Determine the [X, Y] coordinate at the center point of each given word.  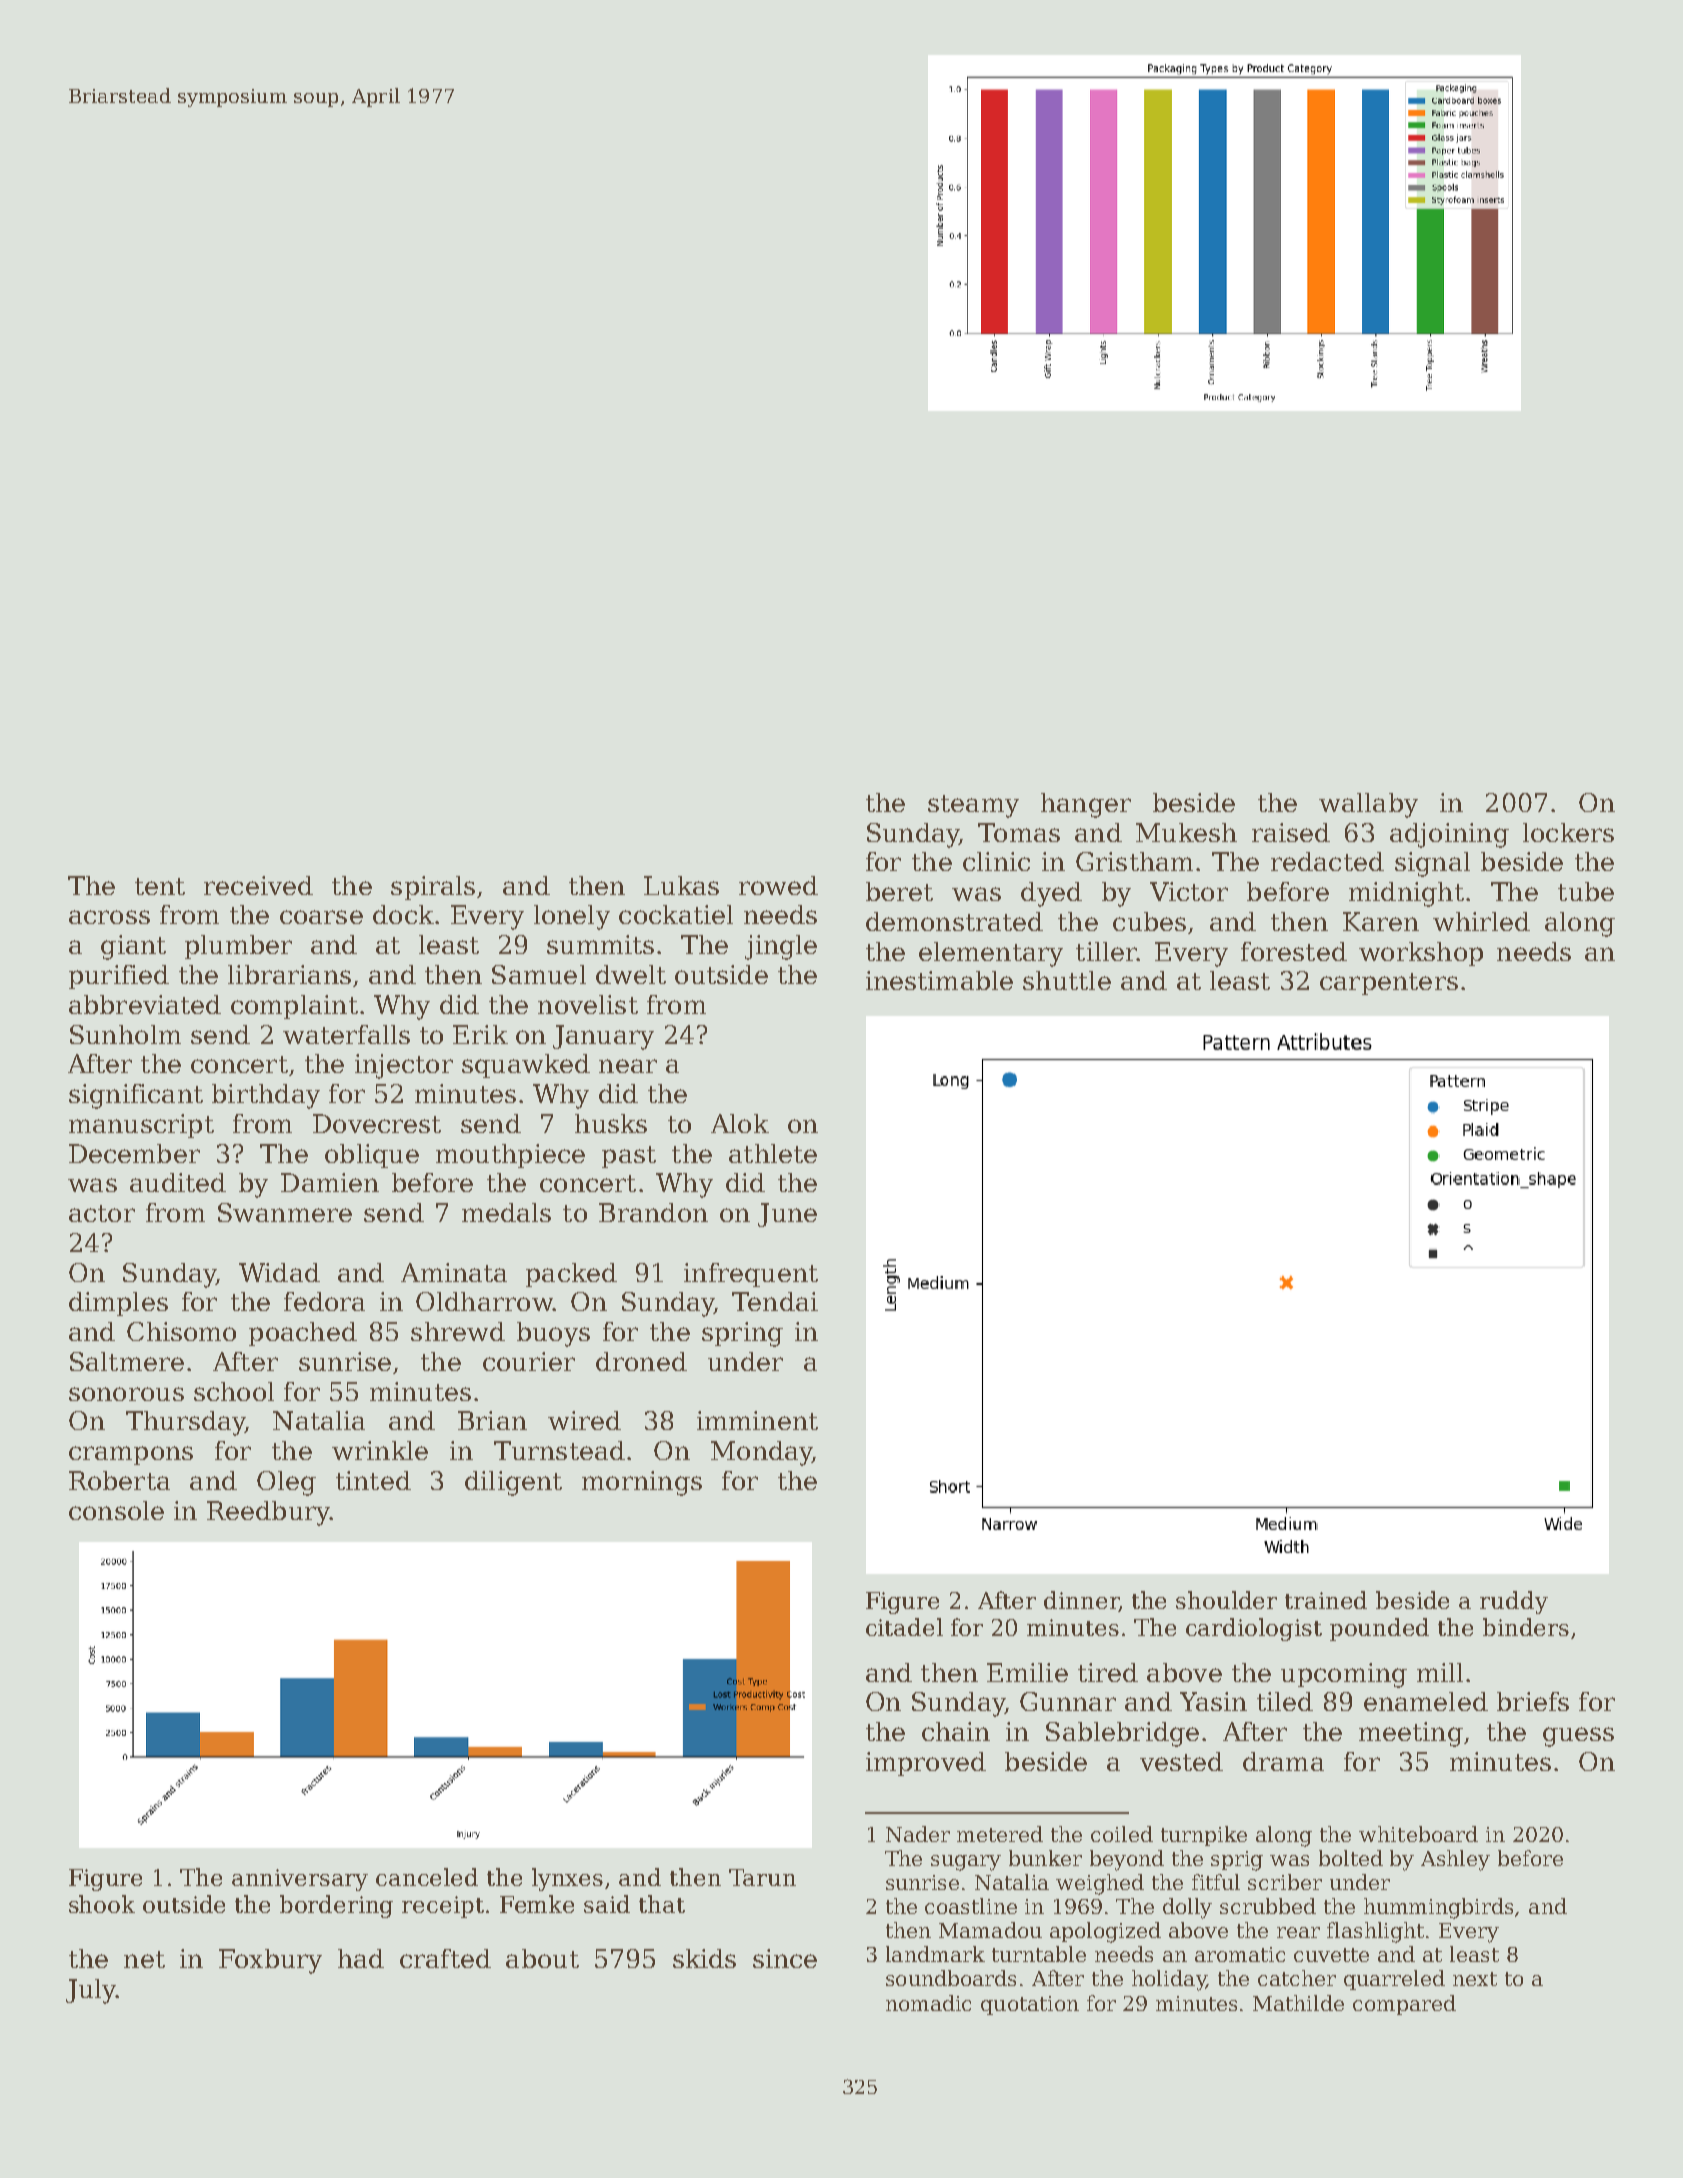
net [144, 1959]
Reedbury [268, 1513]
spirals [433, 888]
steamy [973, 806]
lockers [1568, 832]
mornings [642, 1483]
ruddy [1514, 1602]
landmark [935, 1954]
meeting [1411, 1734]
